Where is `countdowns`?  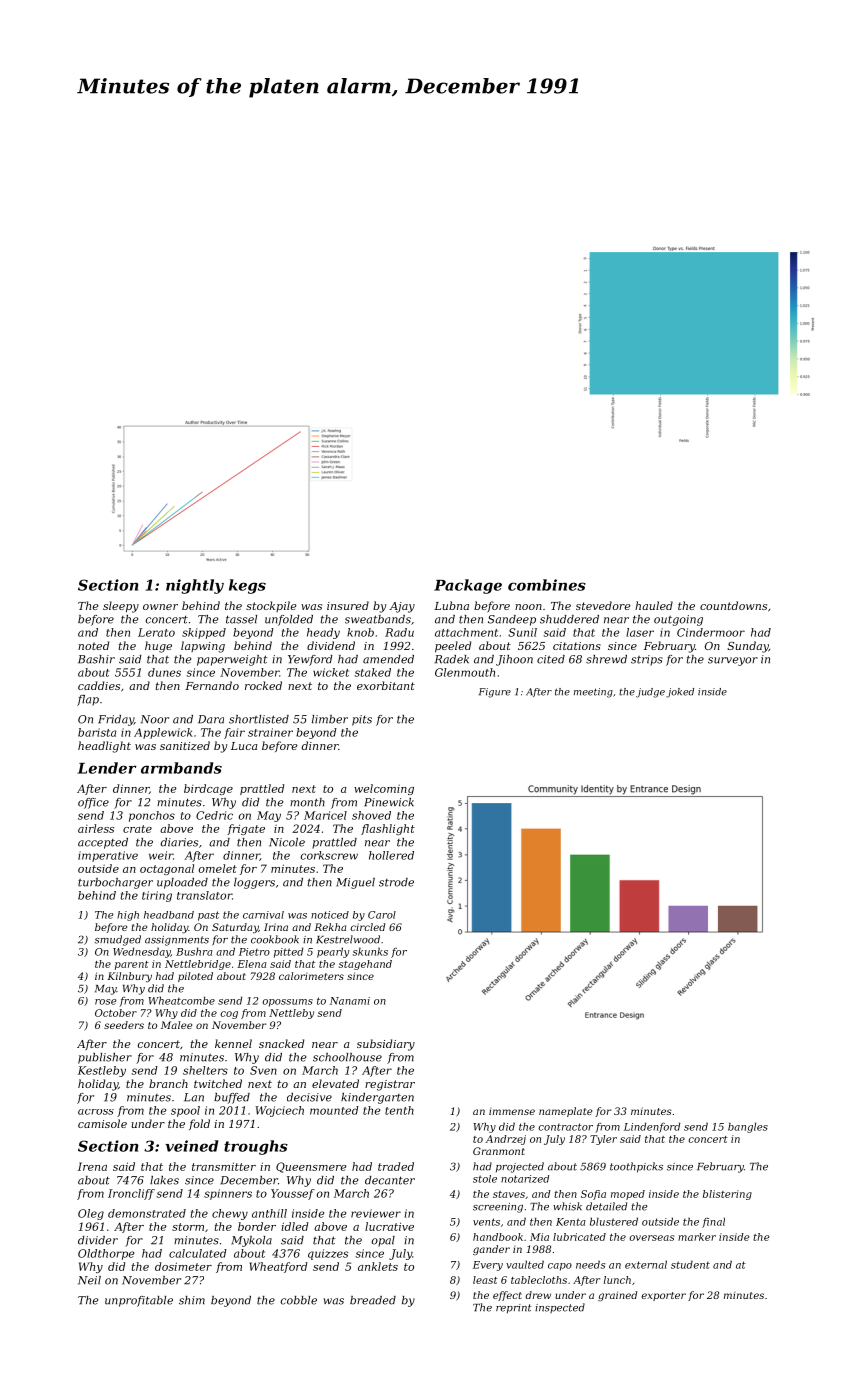 countdowns is located at coordinates (733, 605).
